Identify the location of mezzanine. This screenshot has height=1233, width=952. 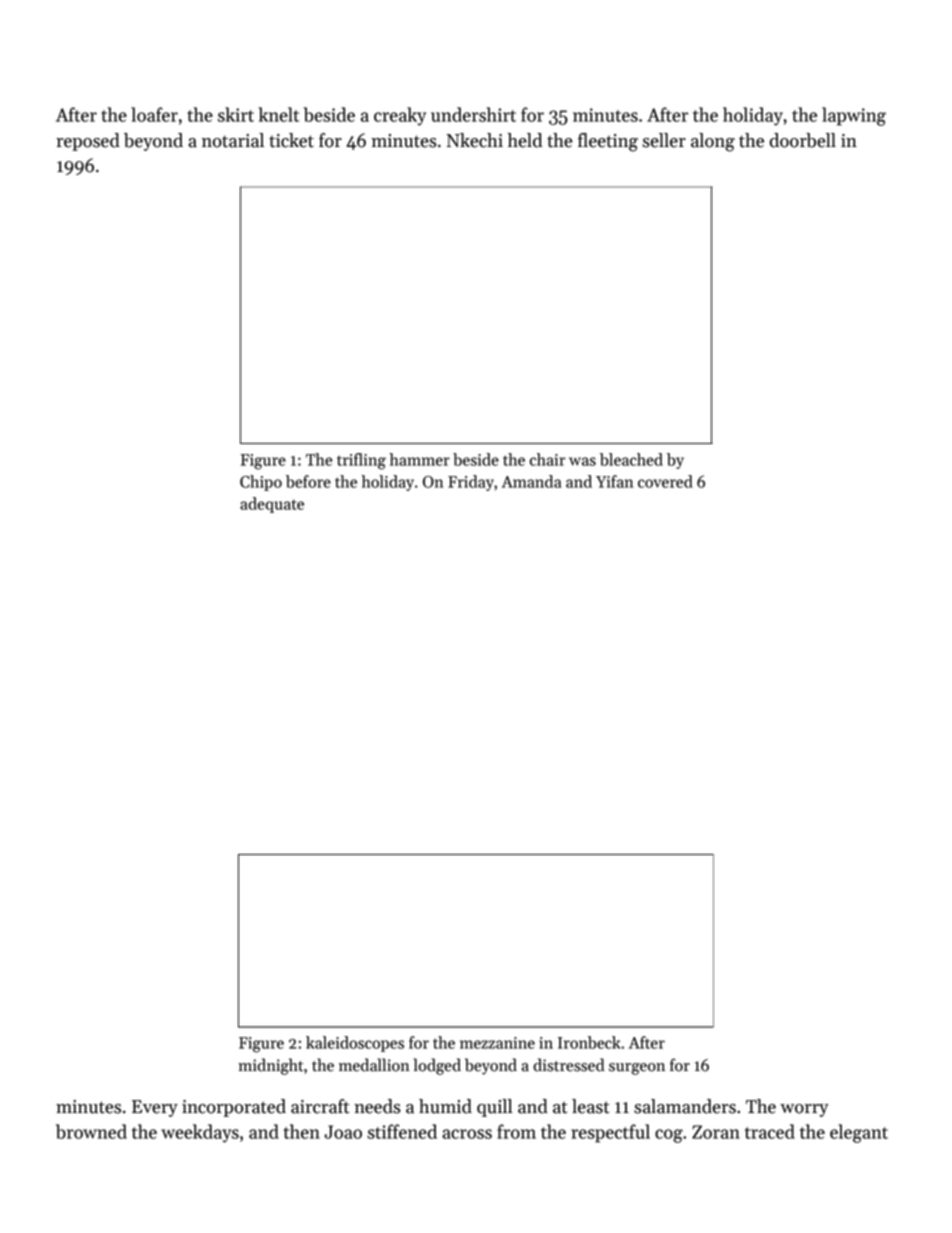
(497, 1043).
